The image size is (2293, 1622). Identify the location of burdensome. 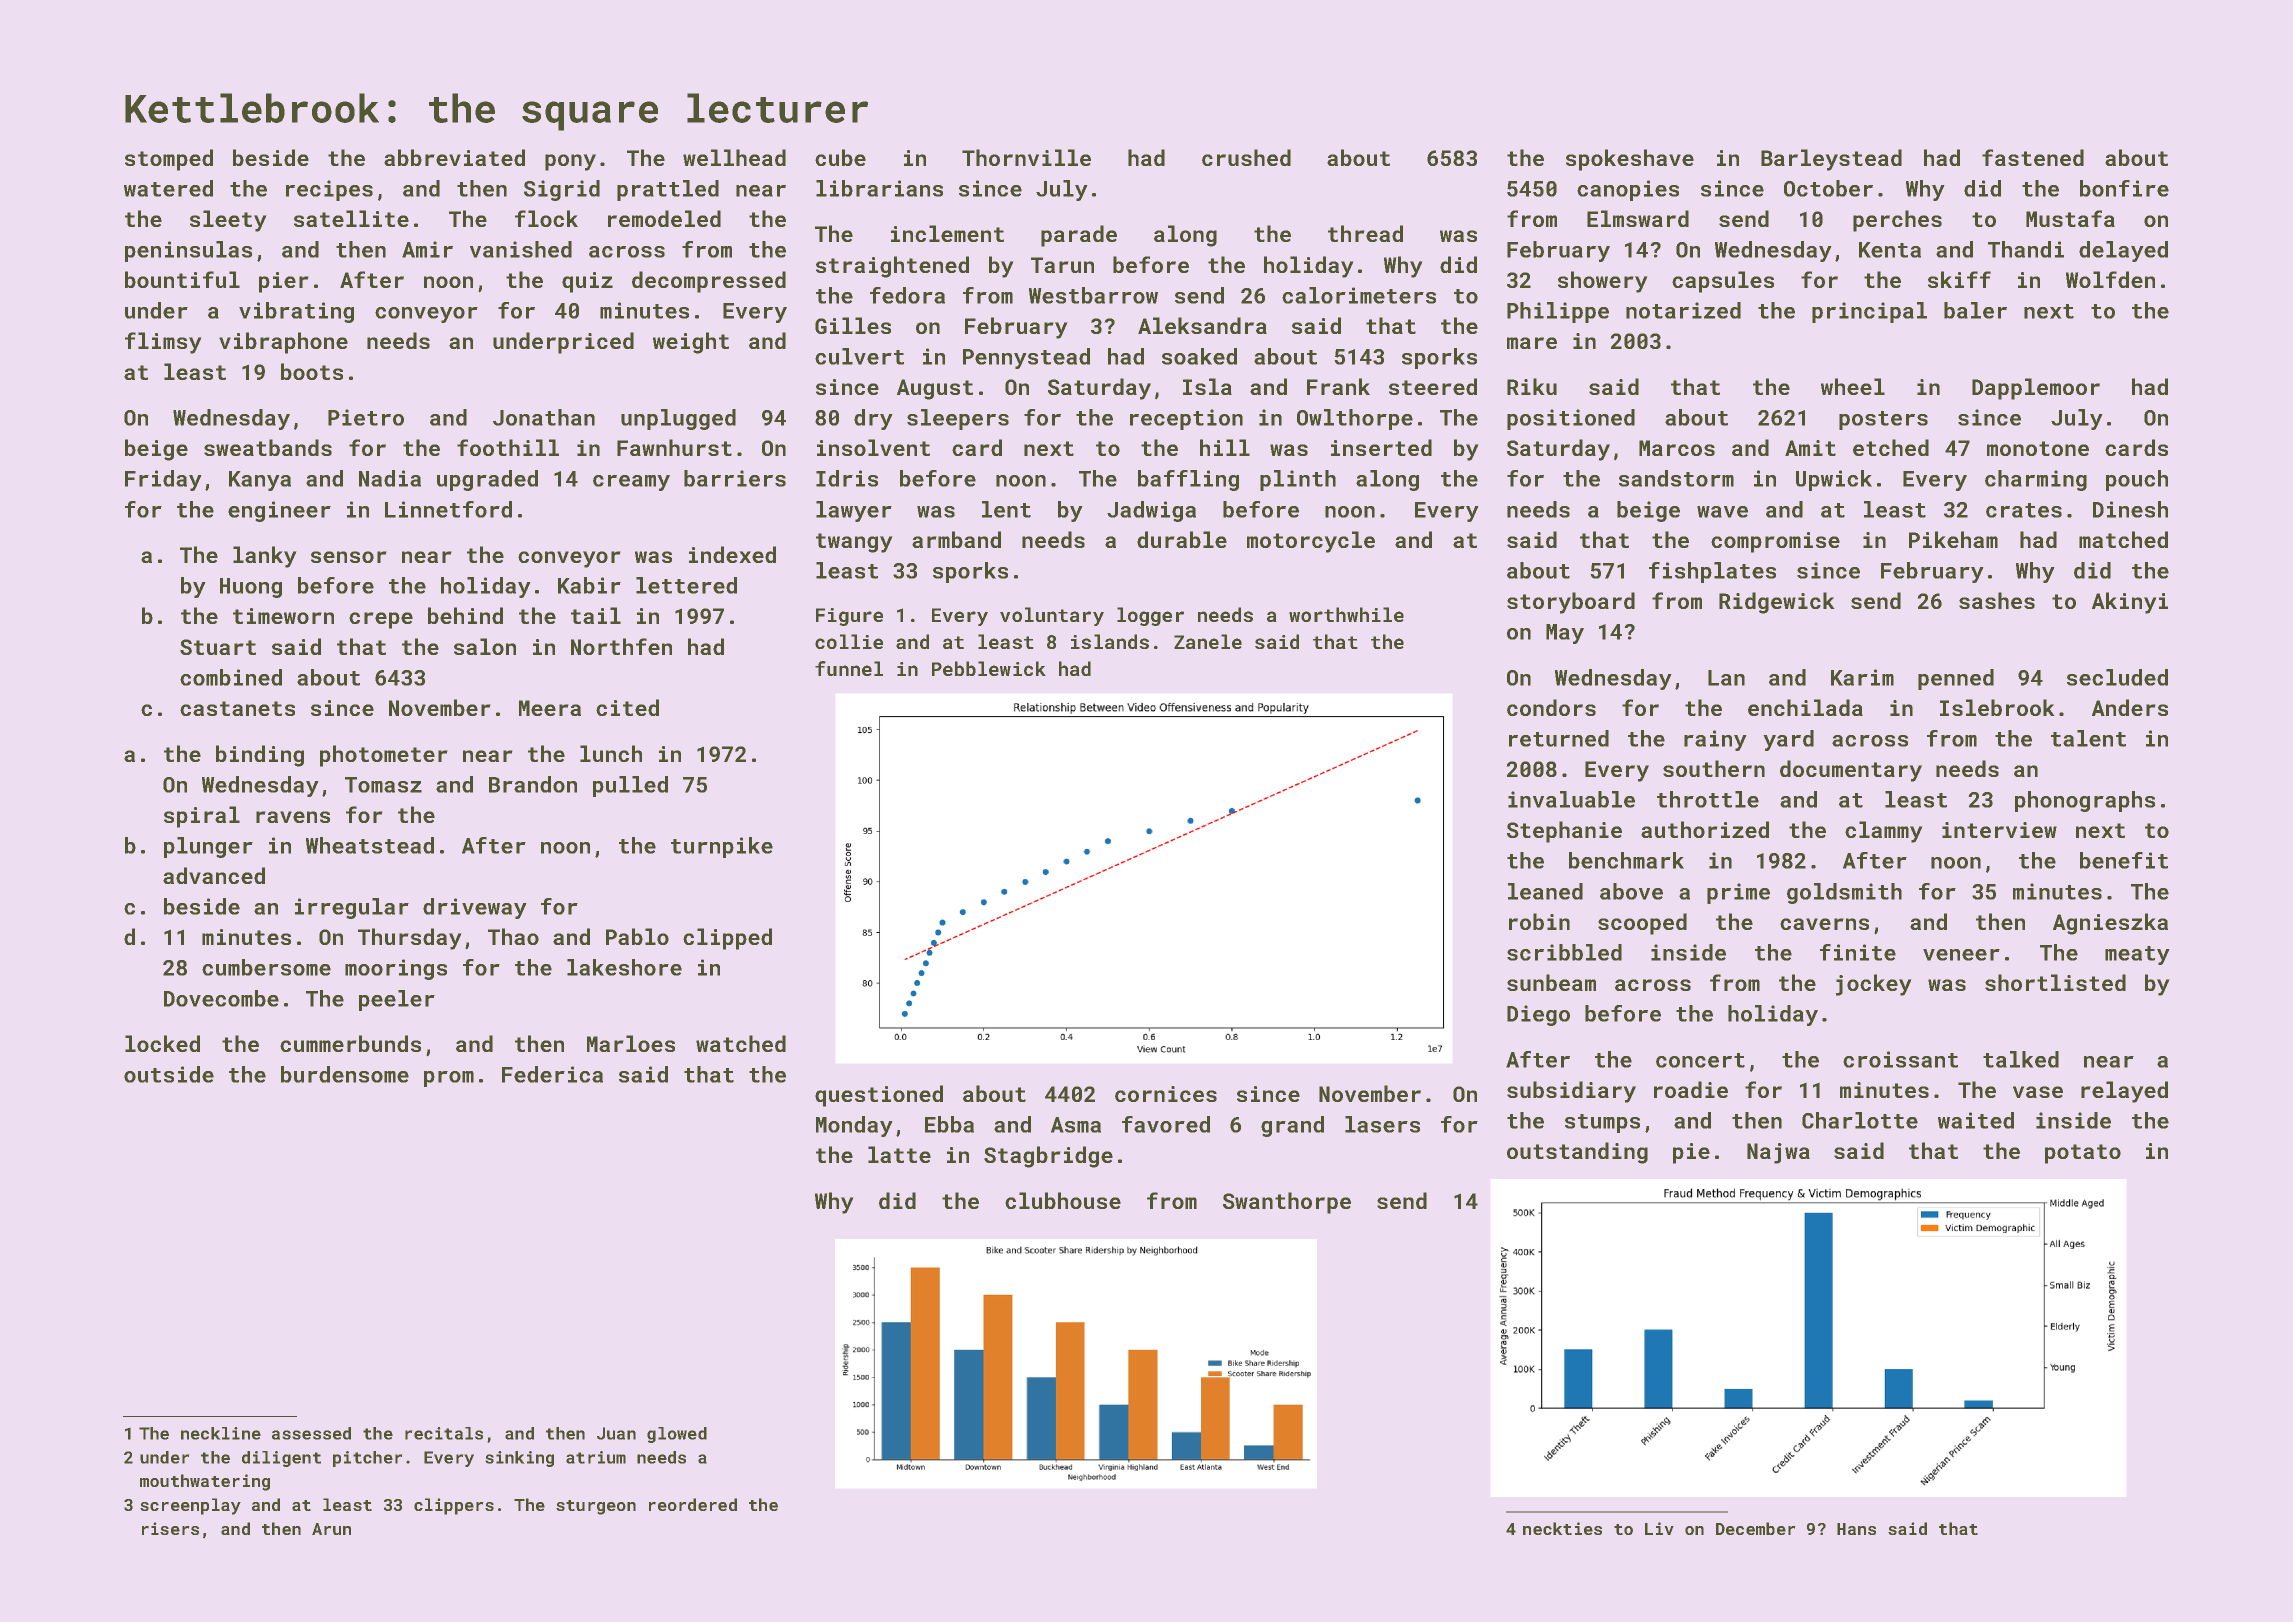
(345, 1074).
